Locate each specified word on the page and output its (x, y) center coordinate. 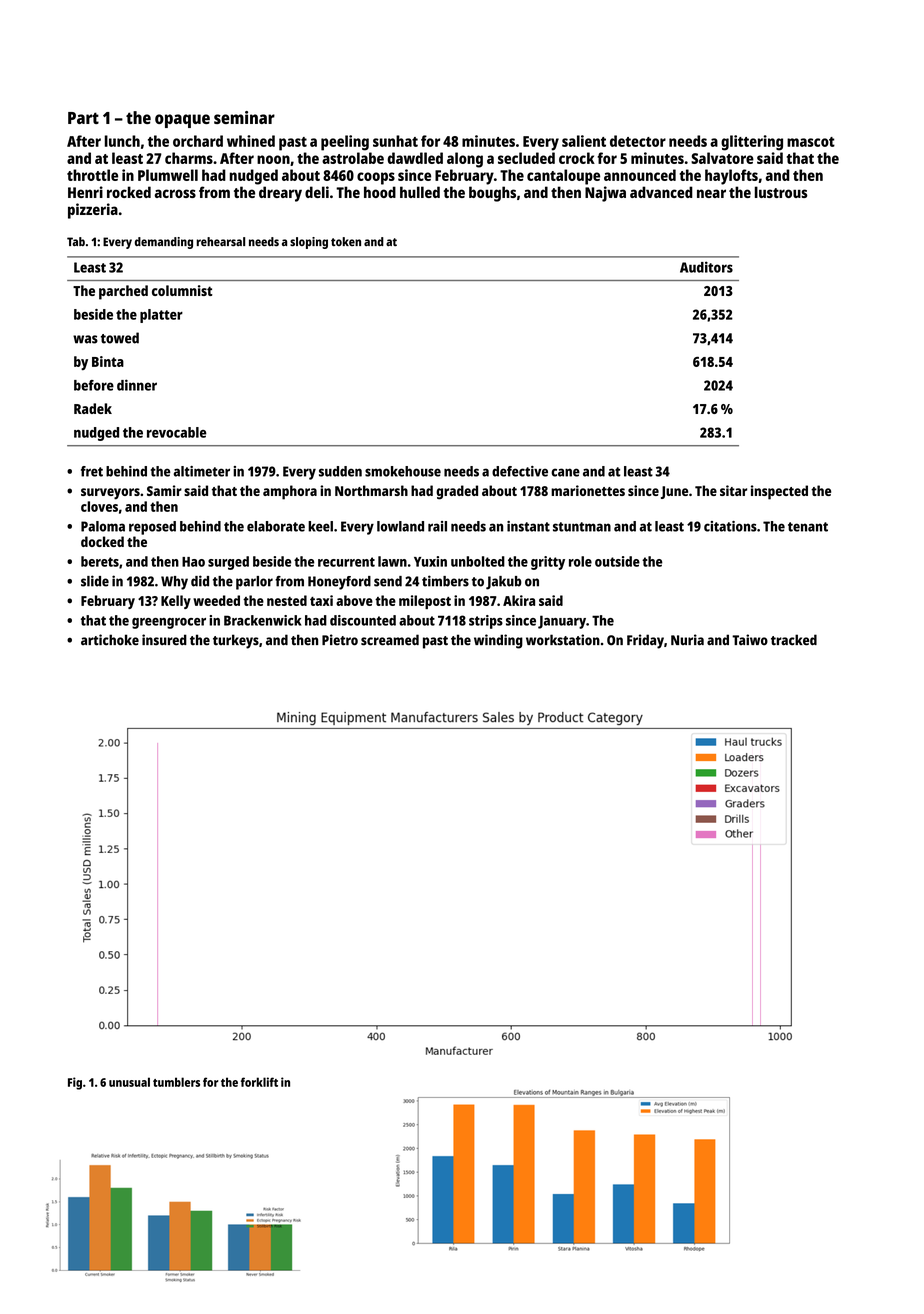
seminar (244, 117)
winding (498, 641)
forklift (259, 1082)
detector (638, 141)
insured (164, 640)
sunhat (395, 141)
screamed (390, 640)
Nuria (687, 640)
